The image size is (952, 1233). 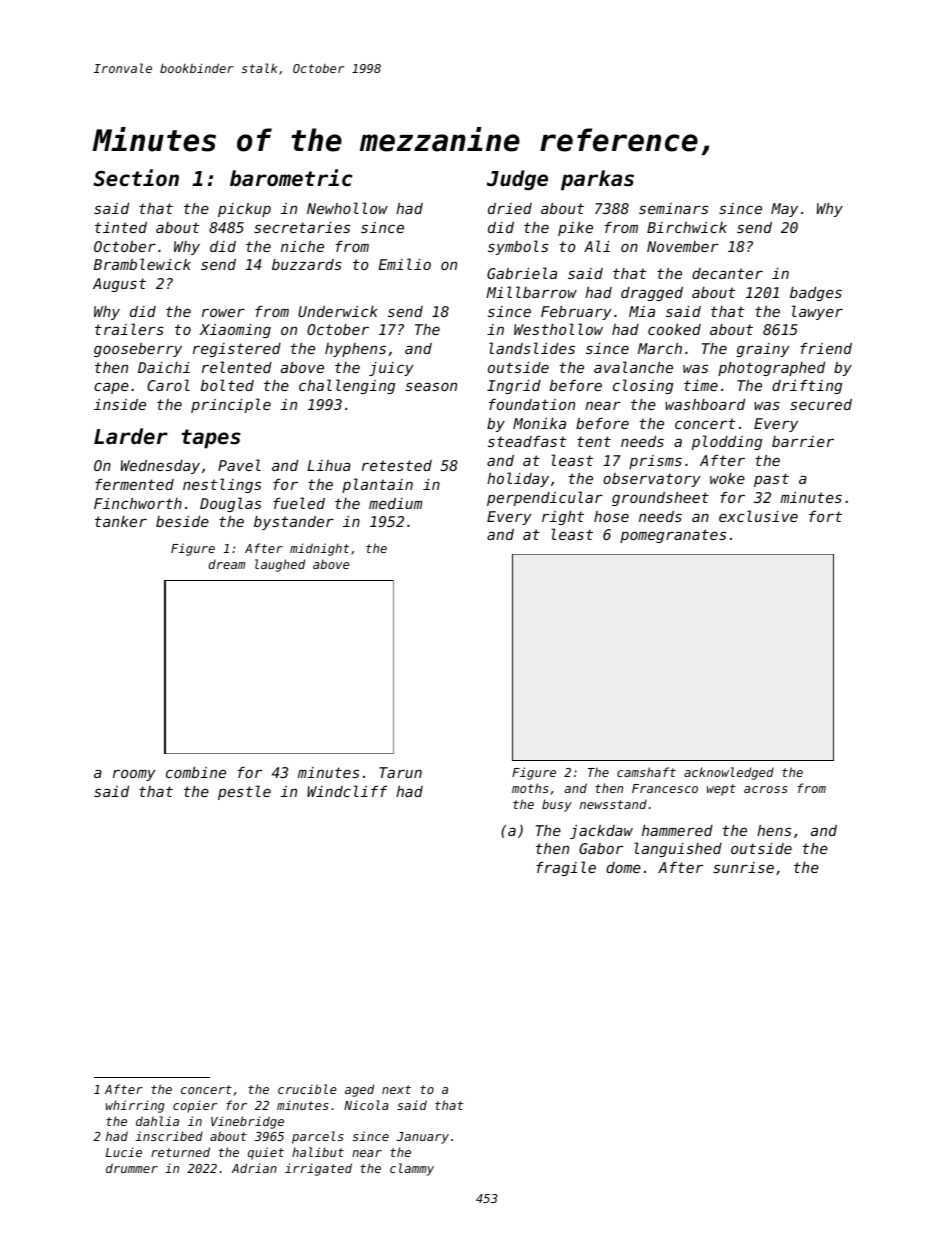 What do you see at coordinates (597, 180) in the image?
I see `parkas` at bounding box center [597, 180].
